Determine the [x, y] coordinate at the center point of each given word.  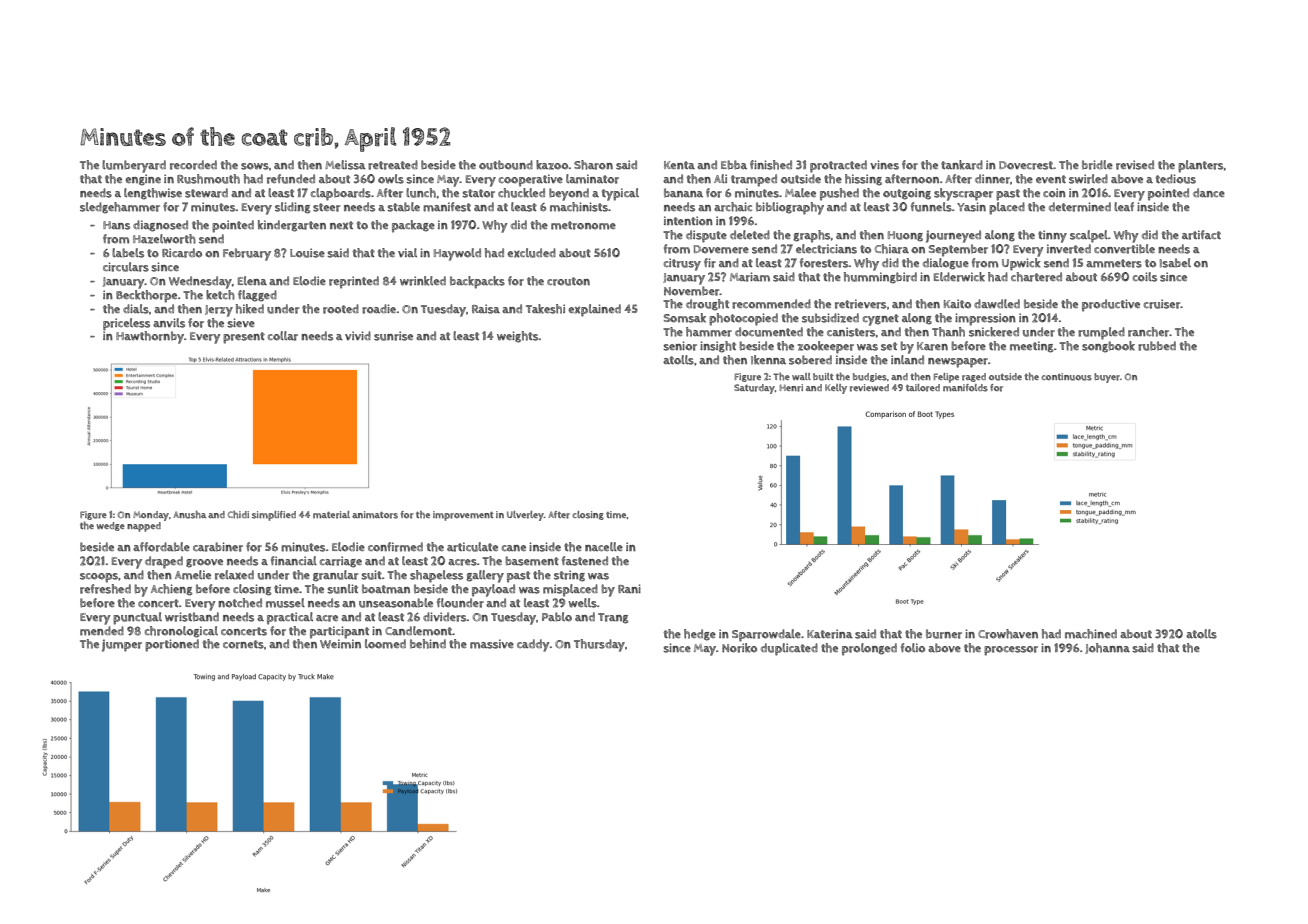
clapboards [341, 194]
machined [1091, 634]
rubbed [1157, 346]
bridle [1097, 165]
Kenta [679, 165]
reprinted [354, 282]
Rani [629, 588]
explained [594, 310]
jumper [122, 645]
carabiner [218, 547]
